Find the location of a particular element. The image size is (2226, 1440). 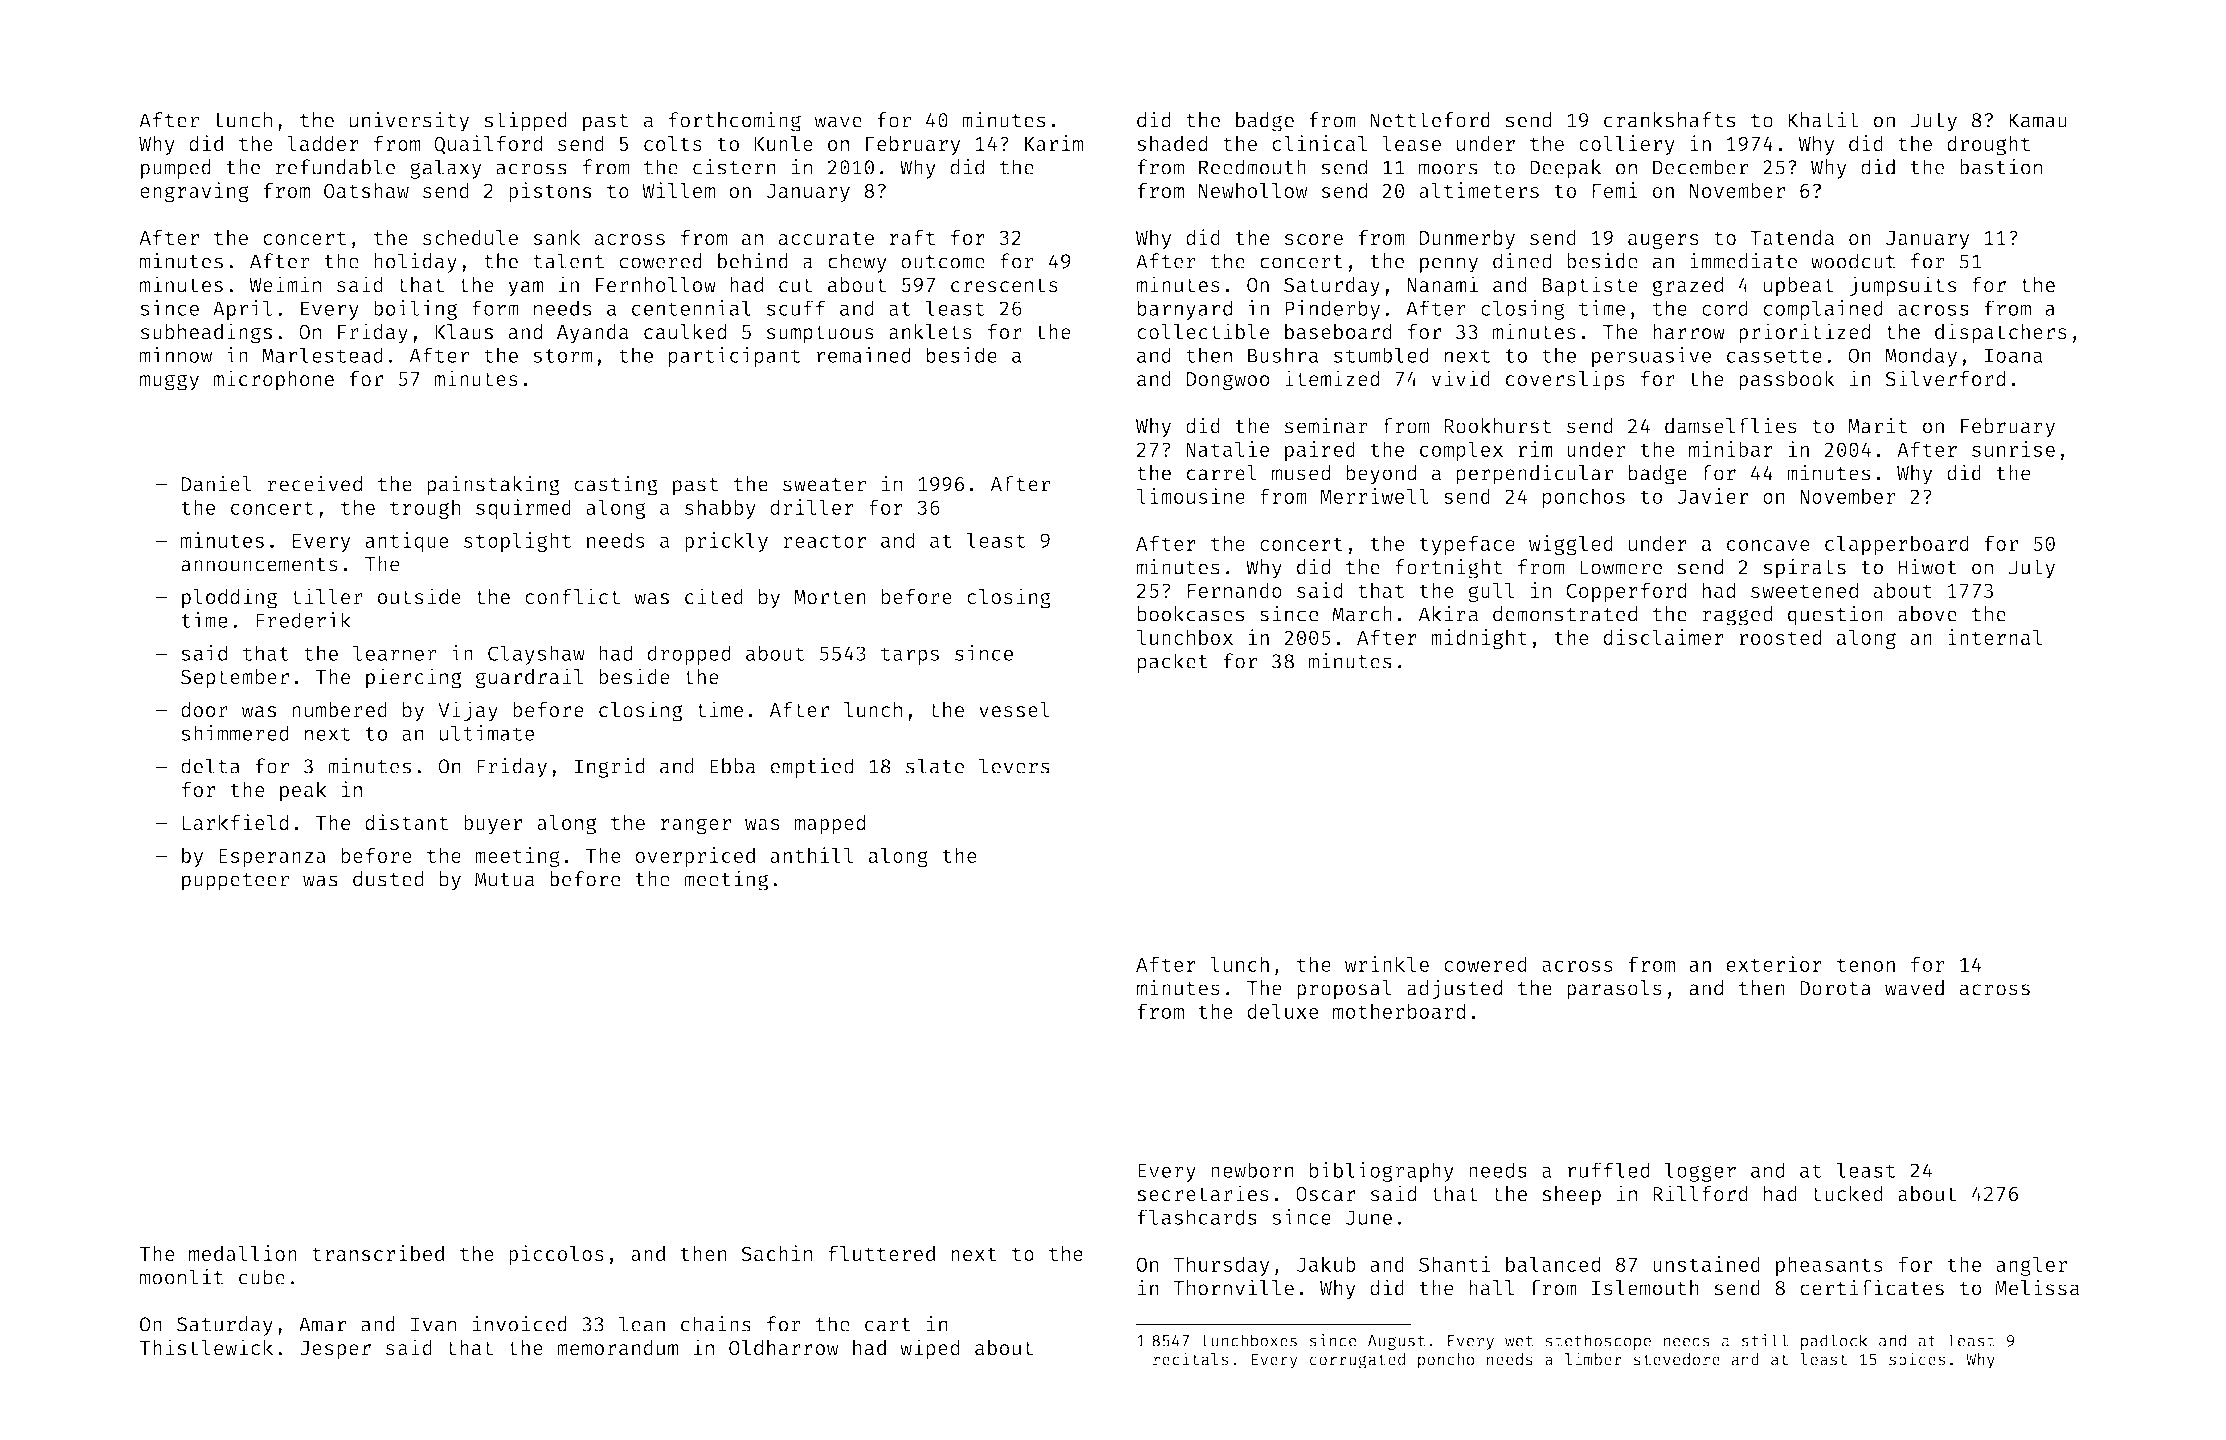

tucked is located at coordinates (1847, 1194).
